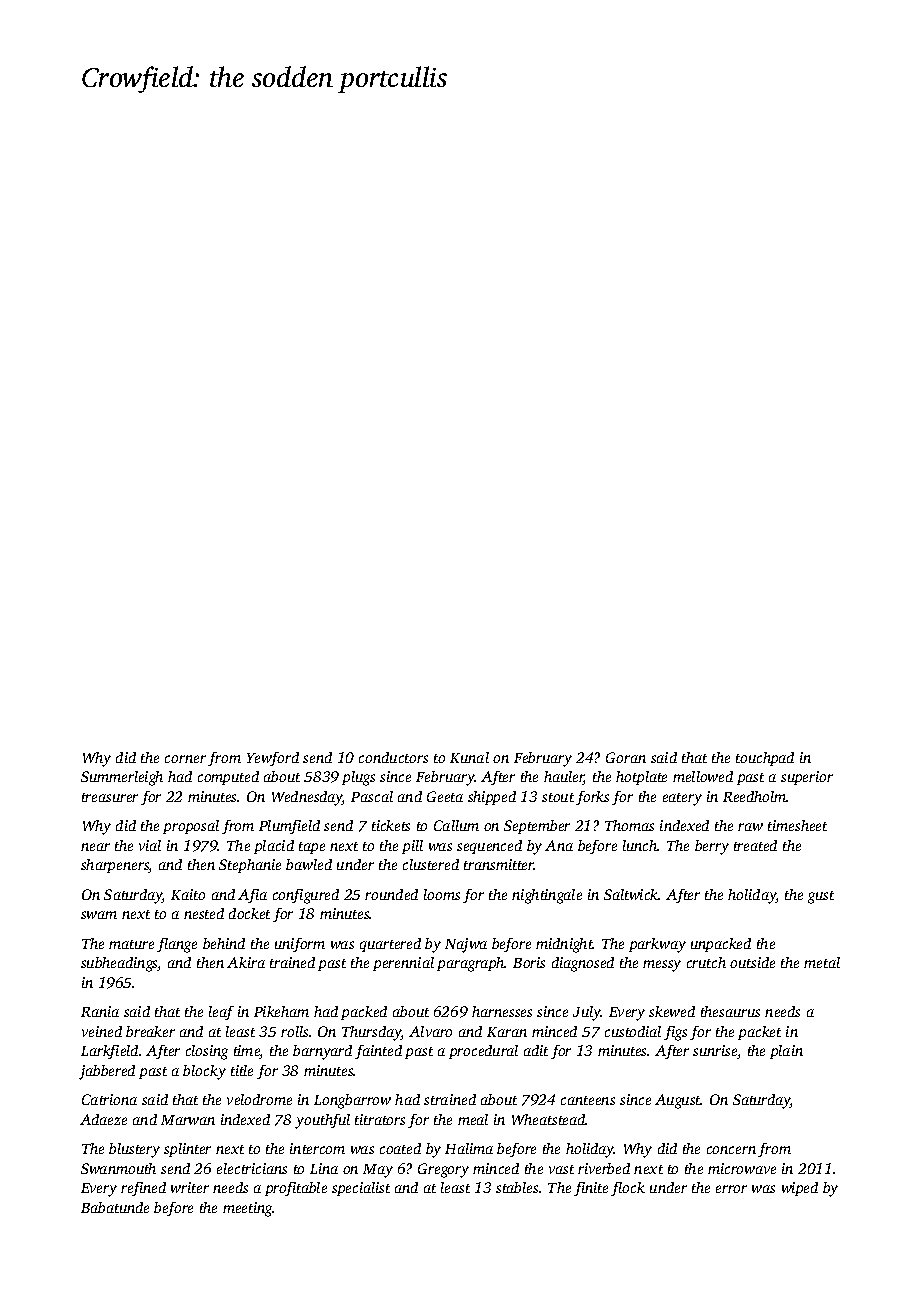 This screenshot has width=924, height=1308. Describe the element at coordinates (185, 759) in the screenshot. I see `corner` at that location.
